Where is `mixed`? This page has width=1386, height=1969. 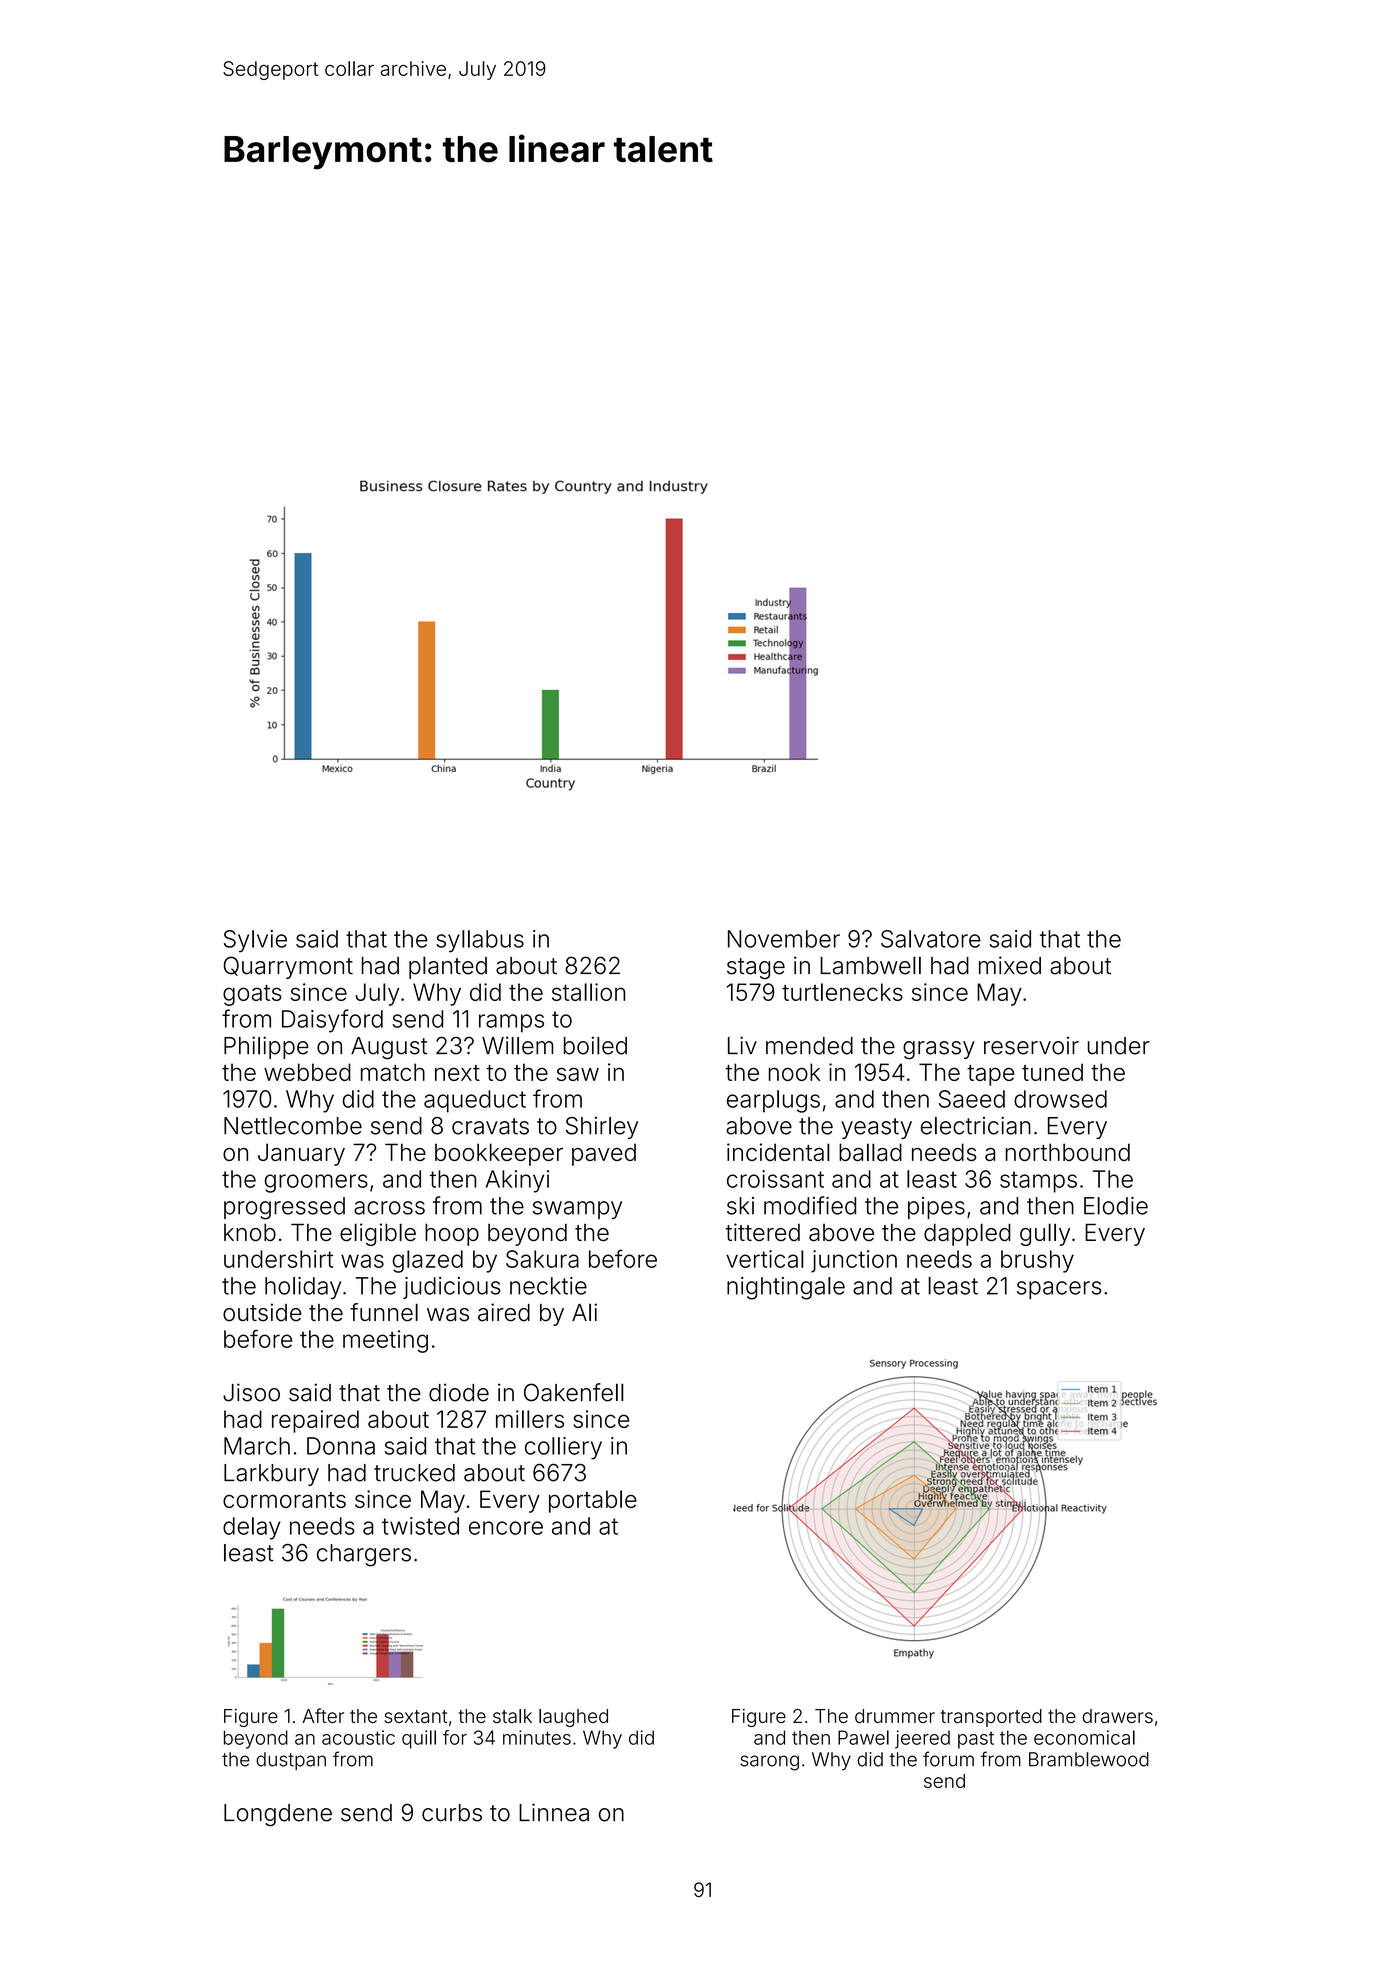
mixed is located at coordinates (1010, 965).
